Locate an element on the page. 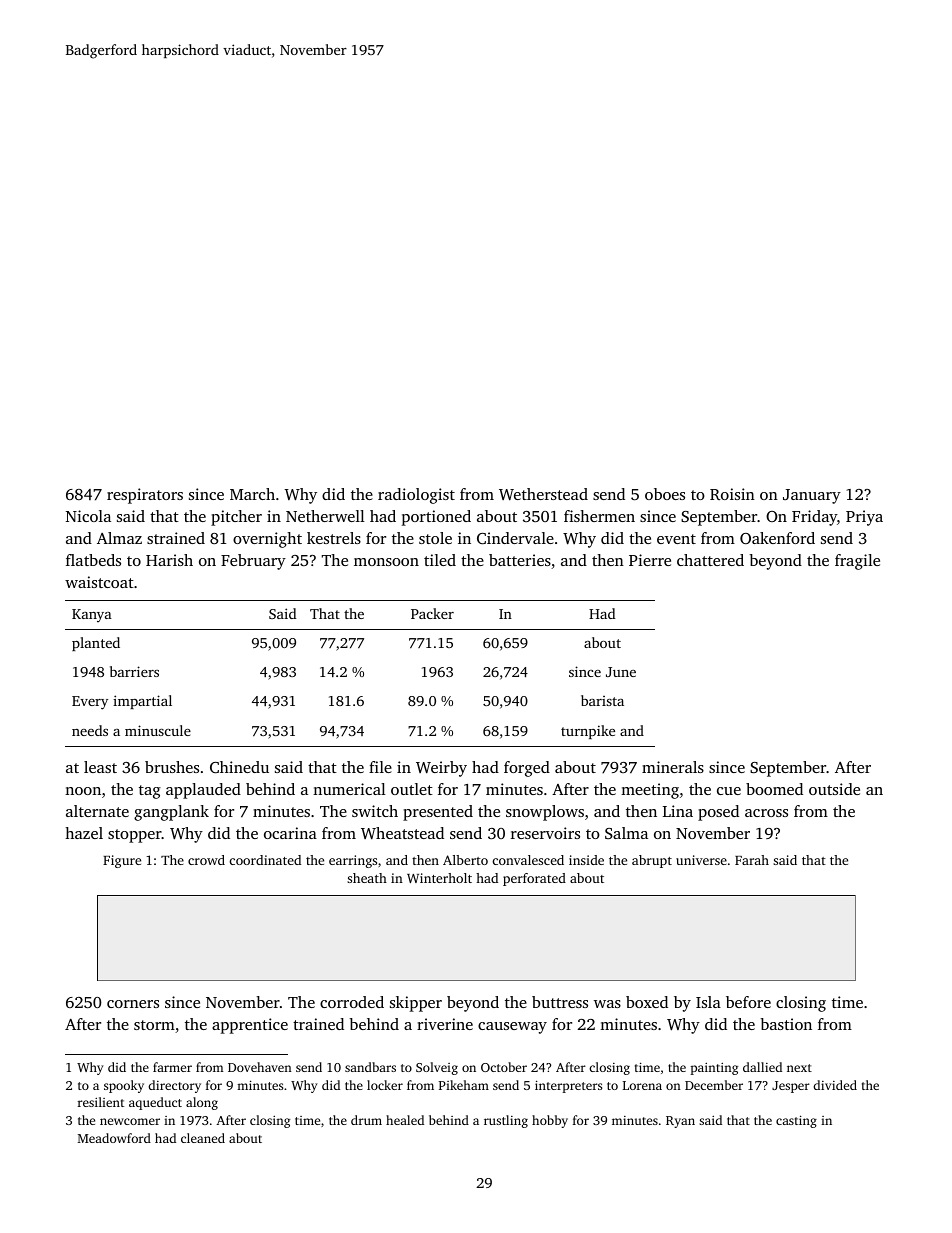 The image size is (952, 1233). Meadowford is located at coordinates (114, 1138).
